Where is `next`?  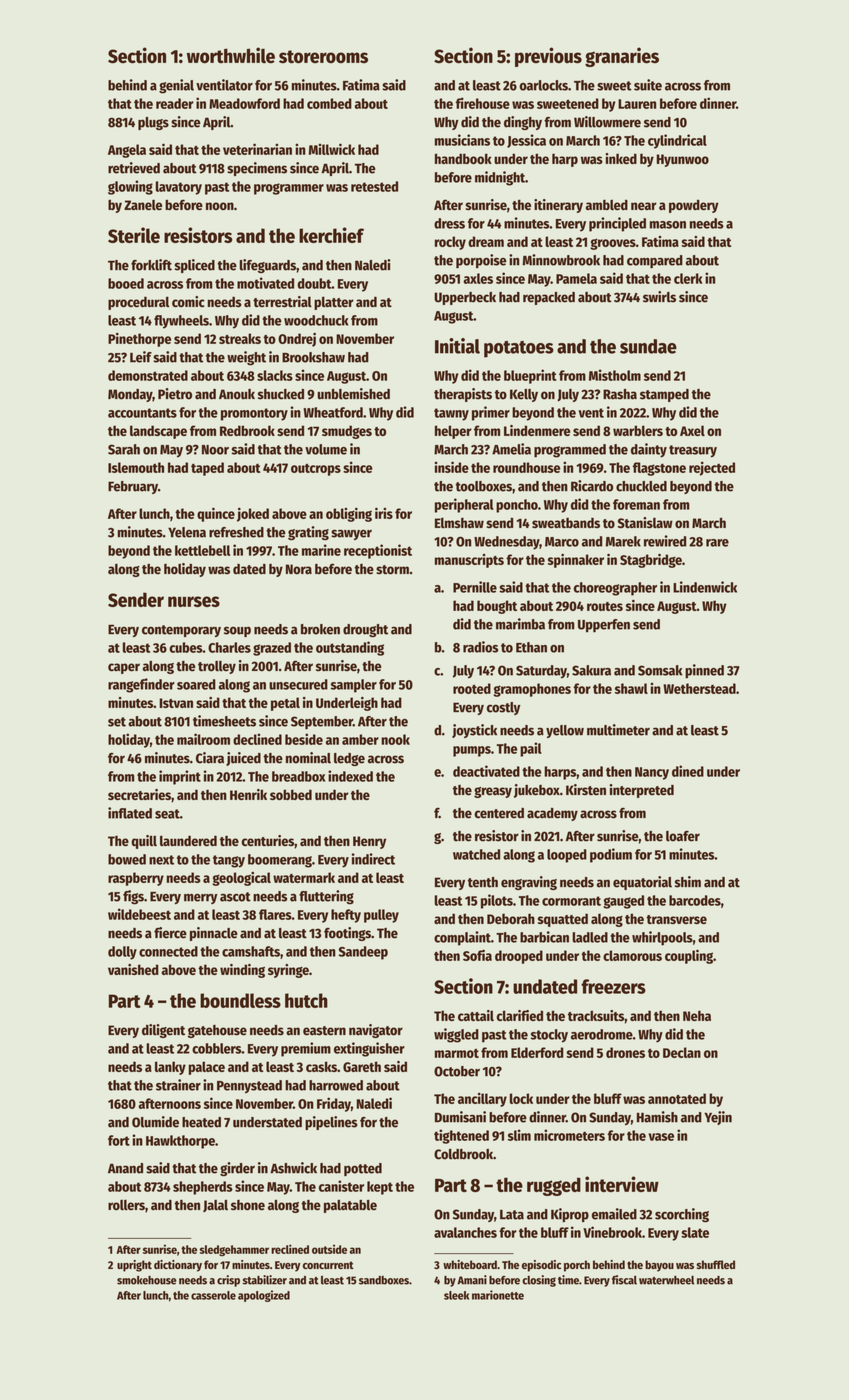
next is located at coordinates (161, 860).
